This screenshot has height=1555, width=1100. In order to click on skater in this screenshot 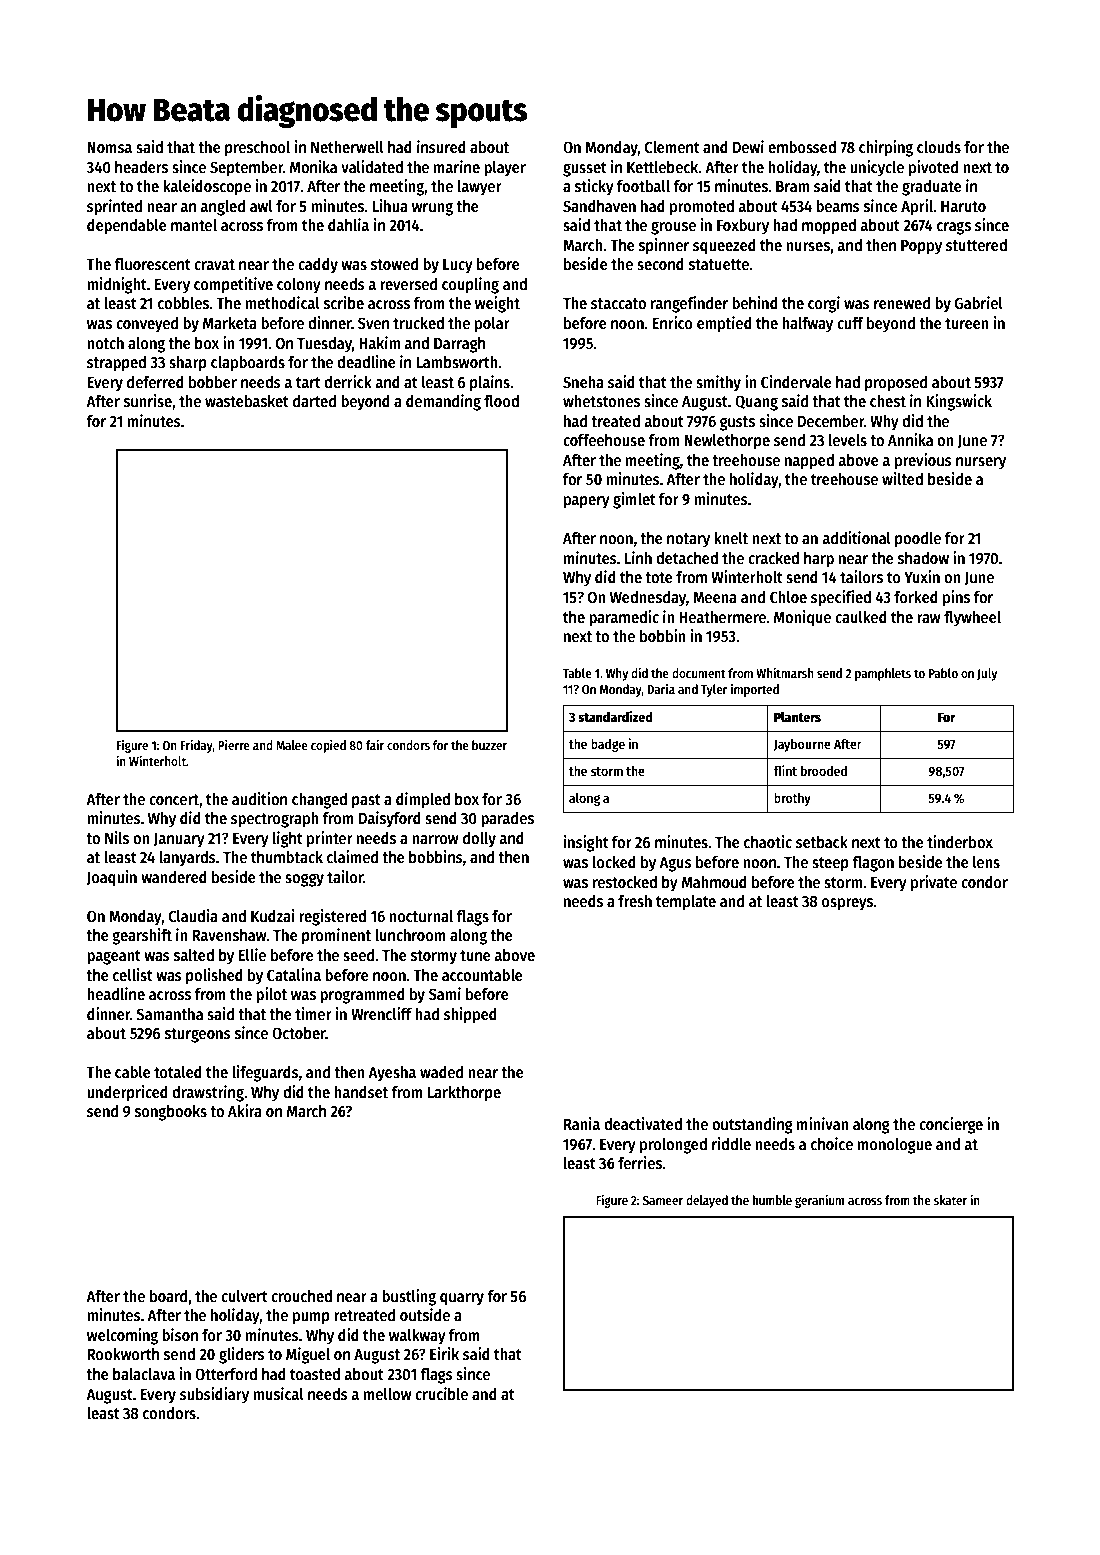, I will do `click(950, 1200)`.
